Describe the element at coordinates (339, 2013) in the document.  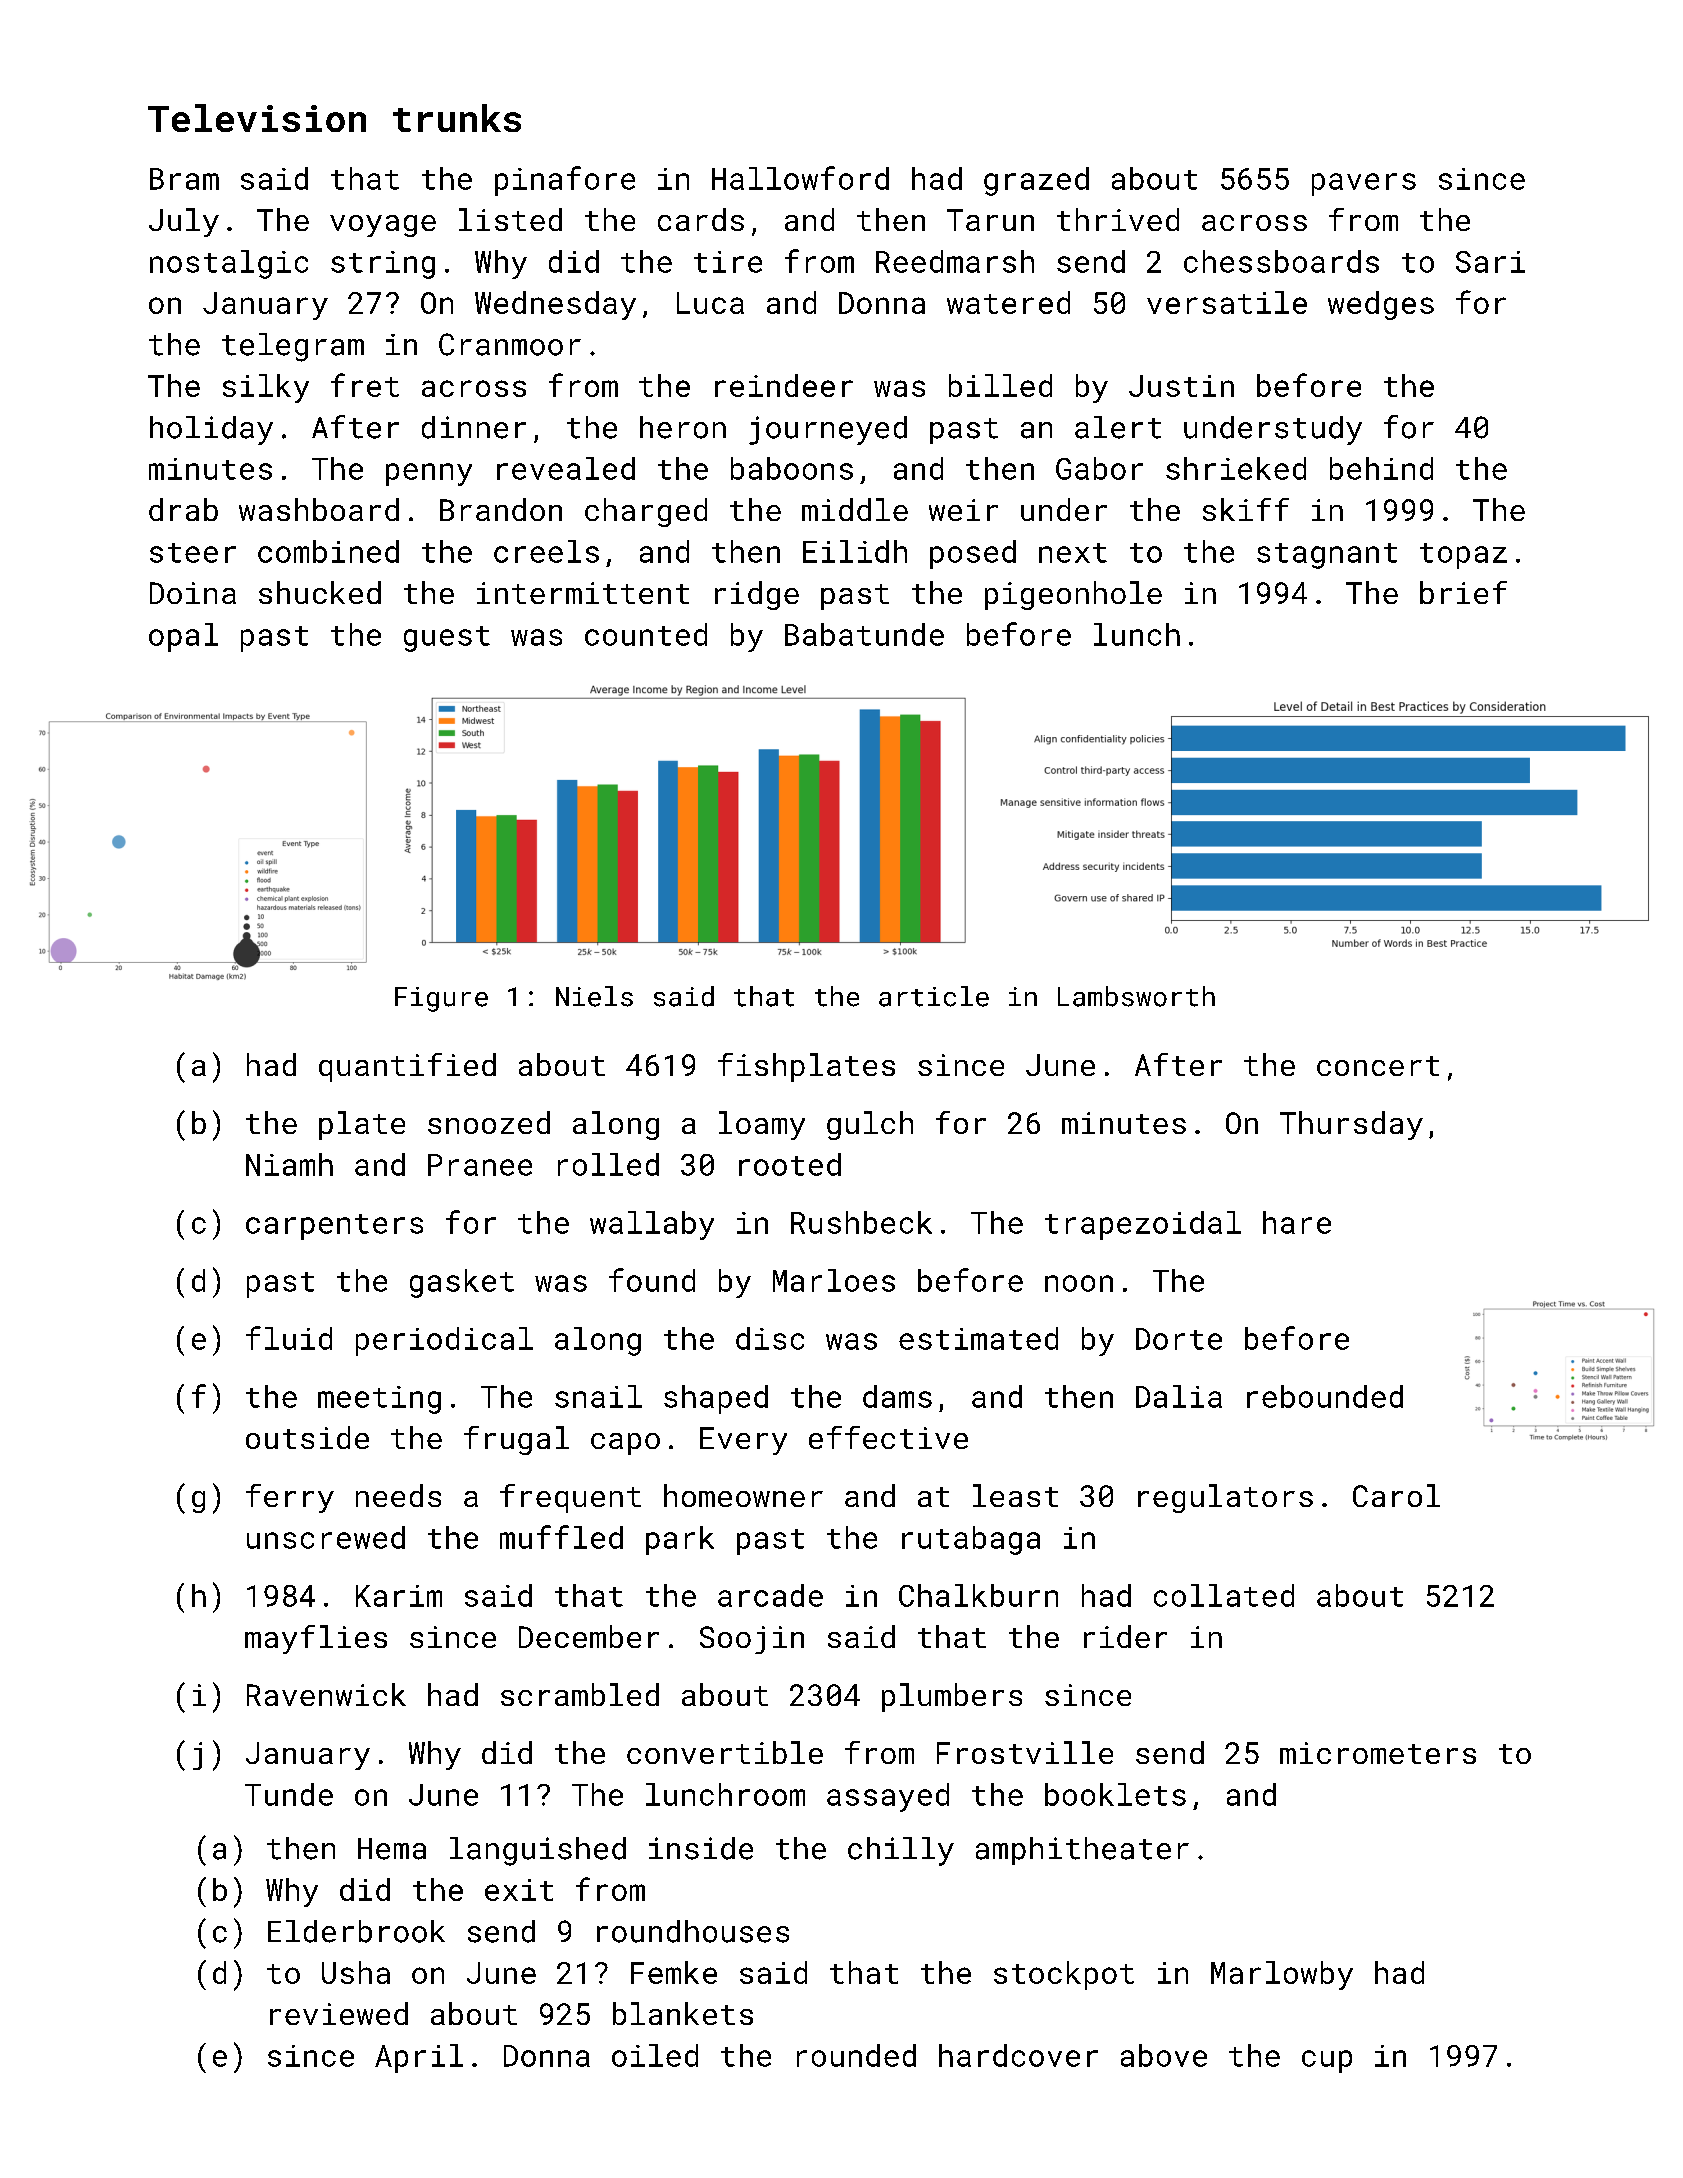
I see `reviewed` at that location.
